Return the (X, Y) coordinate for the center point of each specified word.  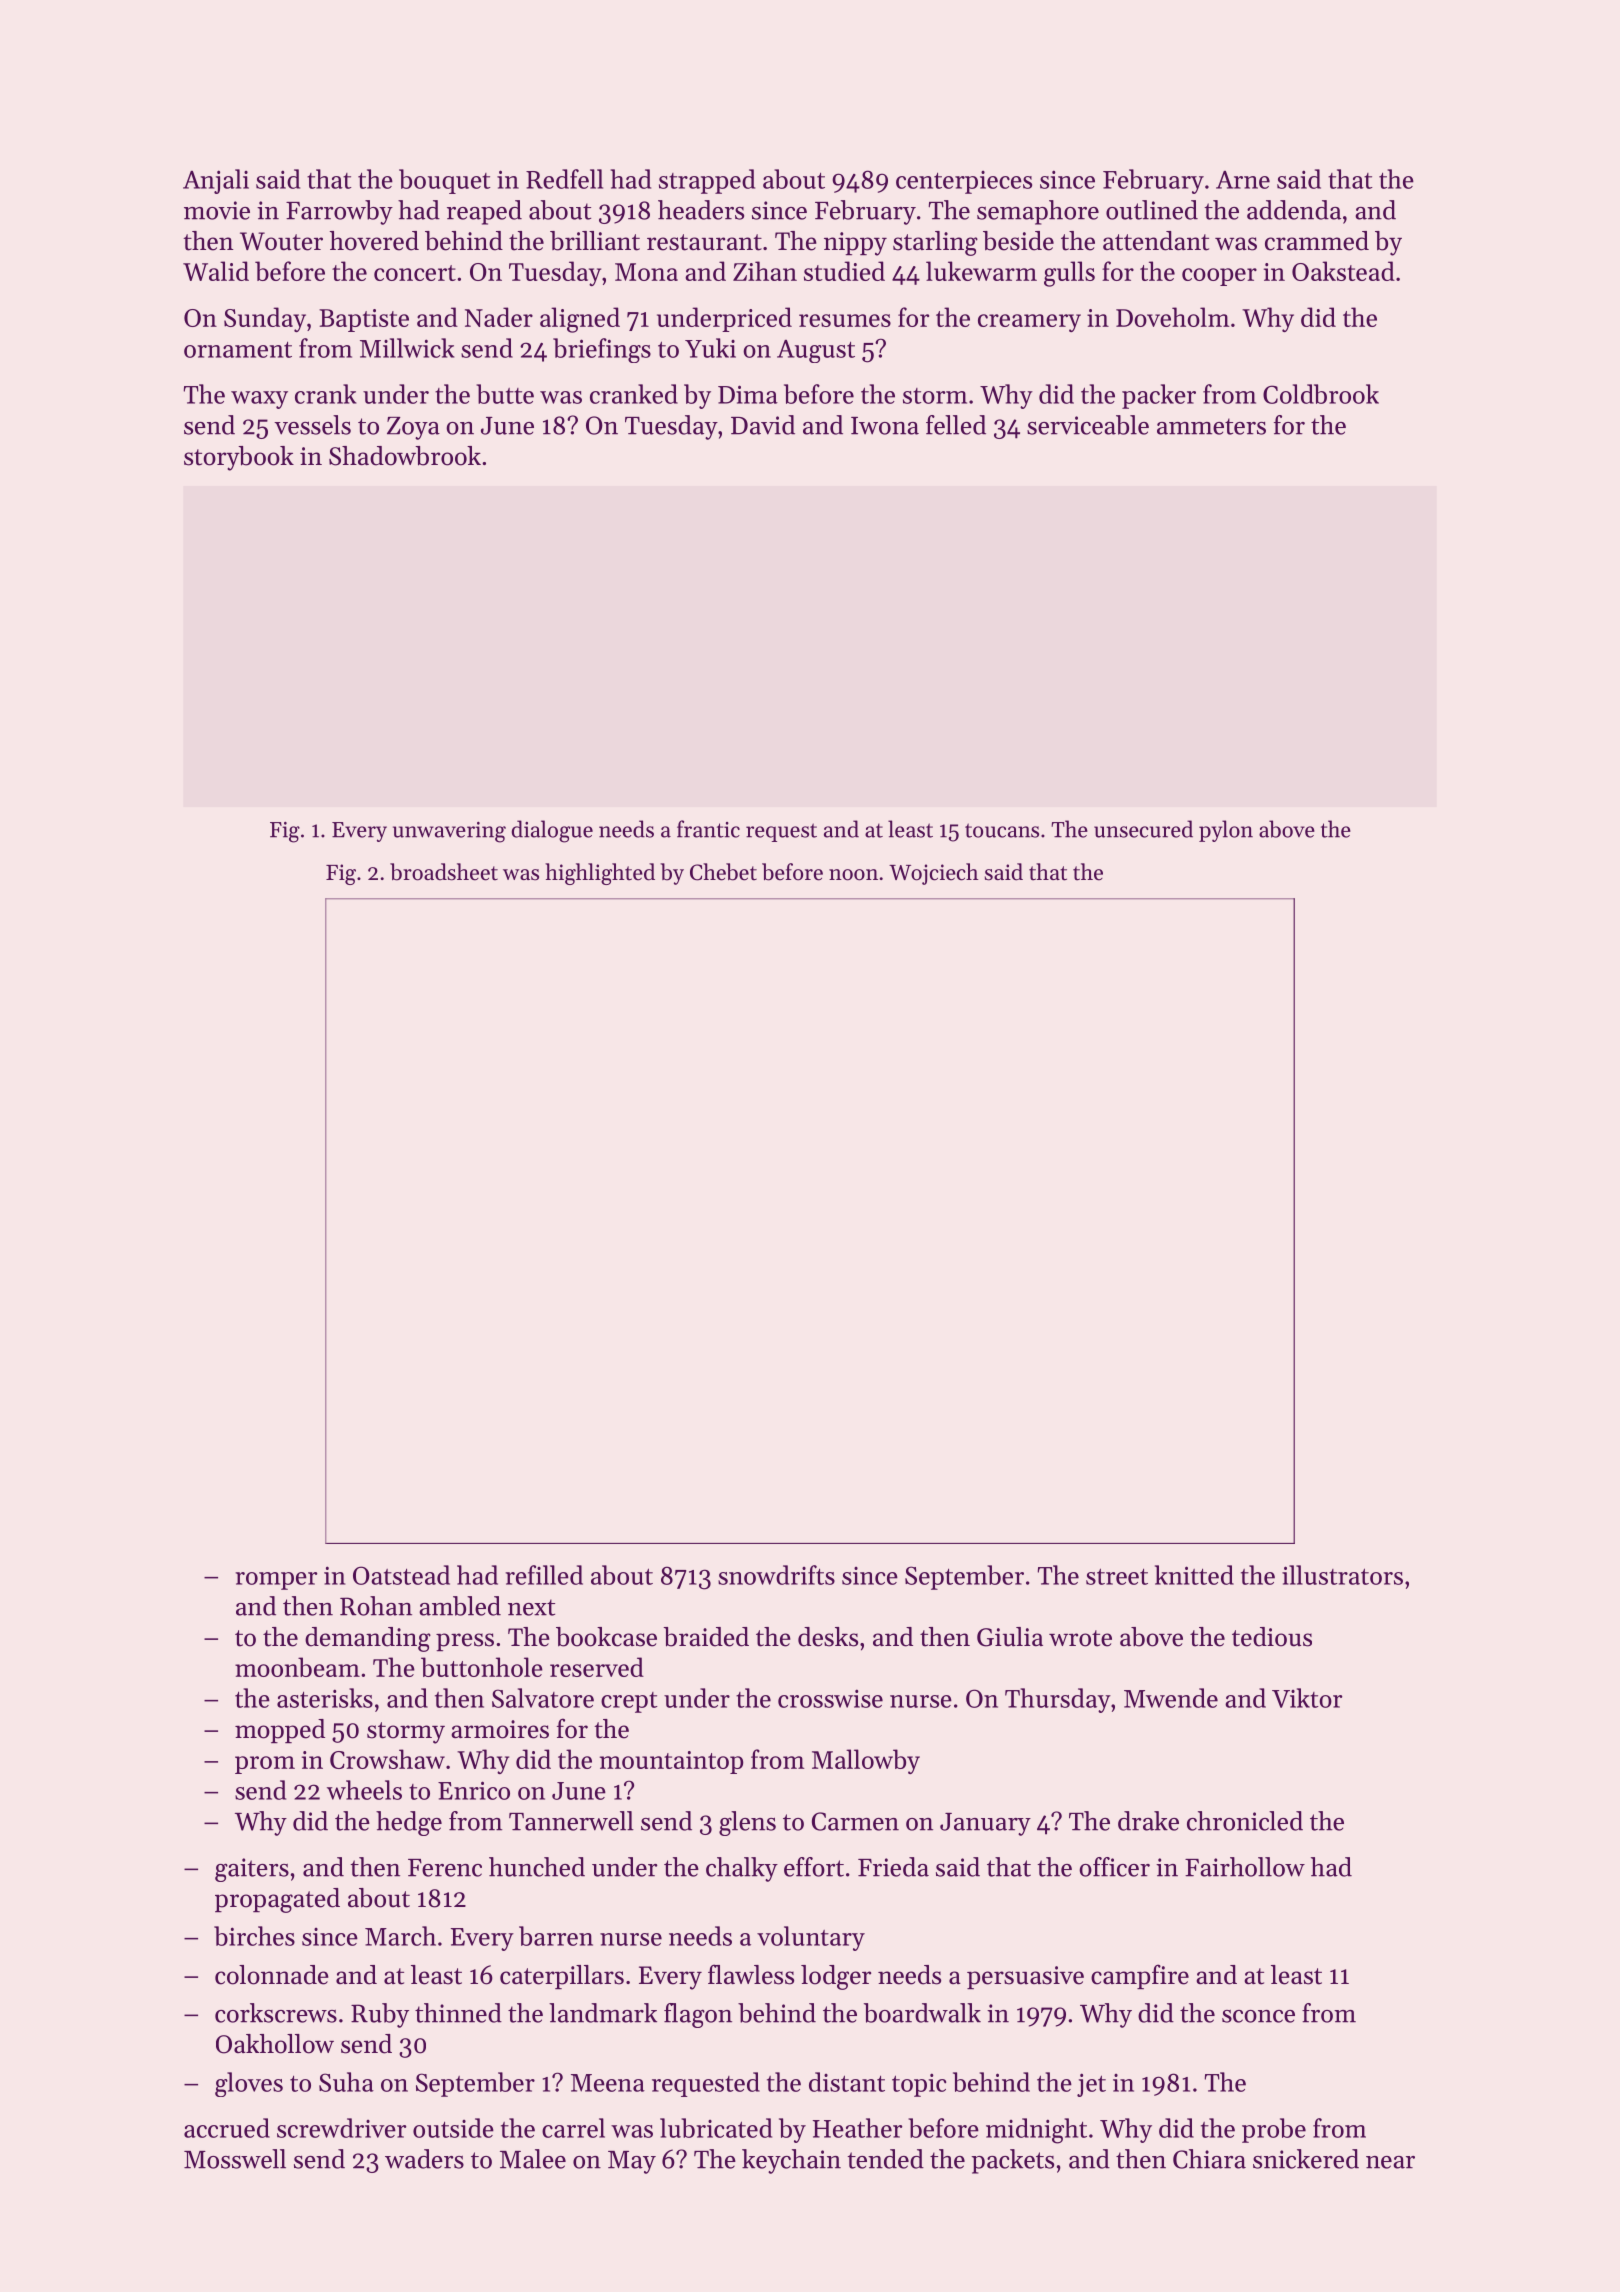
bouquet (445, 181)
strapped (707, 181)
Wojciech (934, 874)
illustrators (1342, 1575)
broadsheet (444, 872)
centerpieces (964, 182)
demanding (368, 1639)
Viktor (1307, 1698)
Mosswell (235, 2159)
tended (885, 2159)
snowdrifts (776, 1575)
